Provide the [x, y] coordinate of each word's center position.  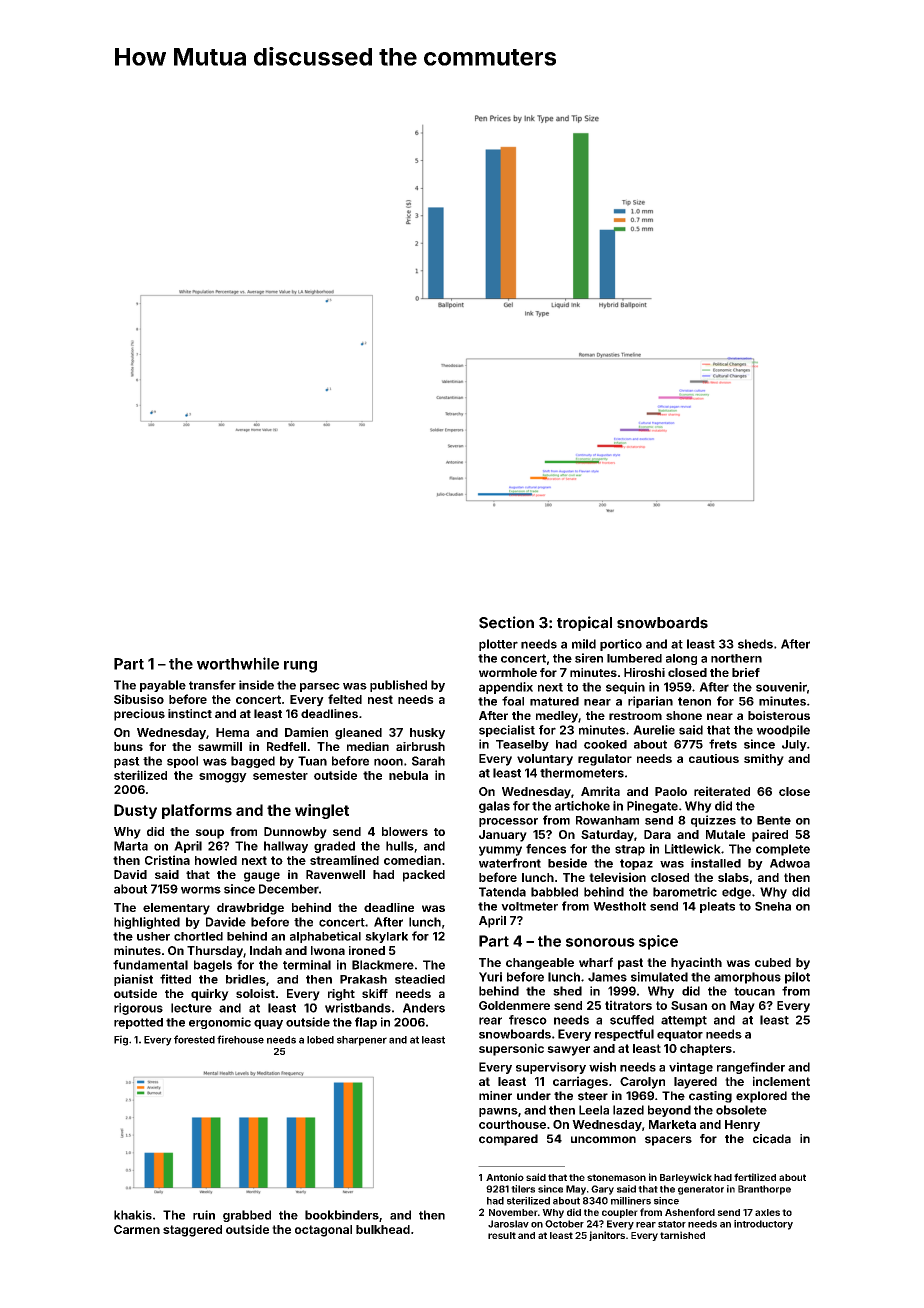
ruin [204, 1215]
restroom [635, 716]
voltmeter [529, 906]
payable [163, 686]
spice [658, 942]
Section [506, 622]
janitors [607, 1236]
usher [153, 936]
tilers [523, 1189]
